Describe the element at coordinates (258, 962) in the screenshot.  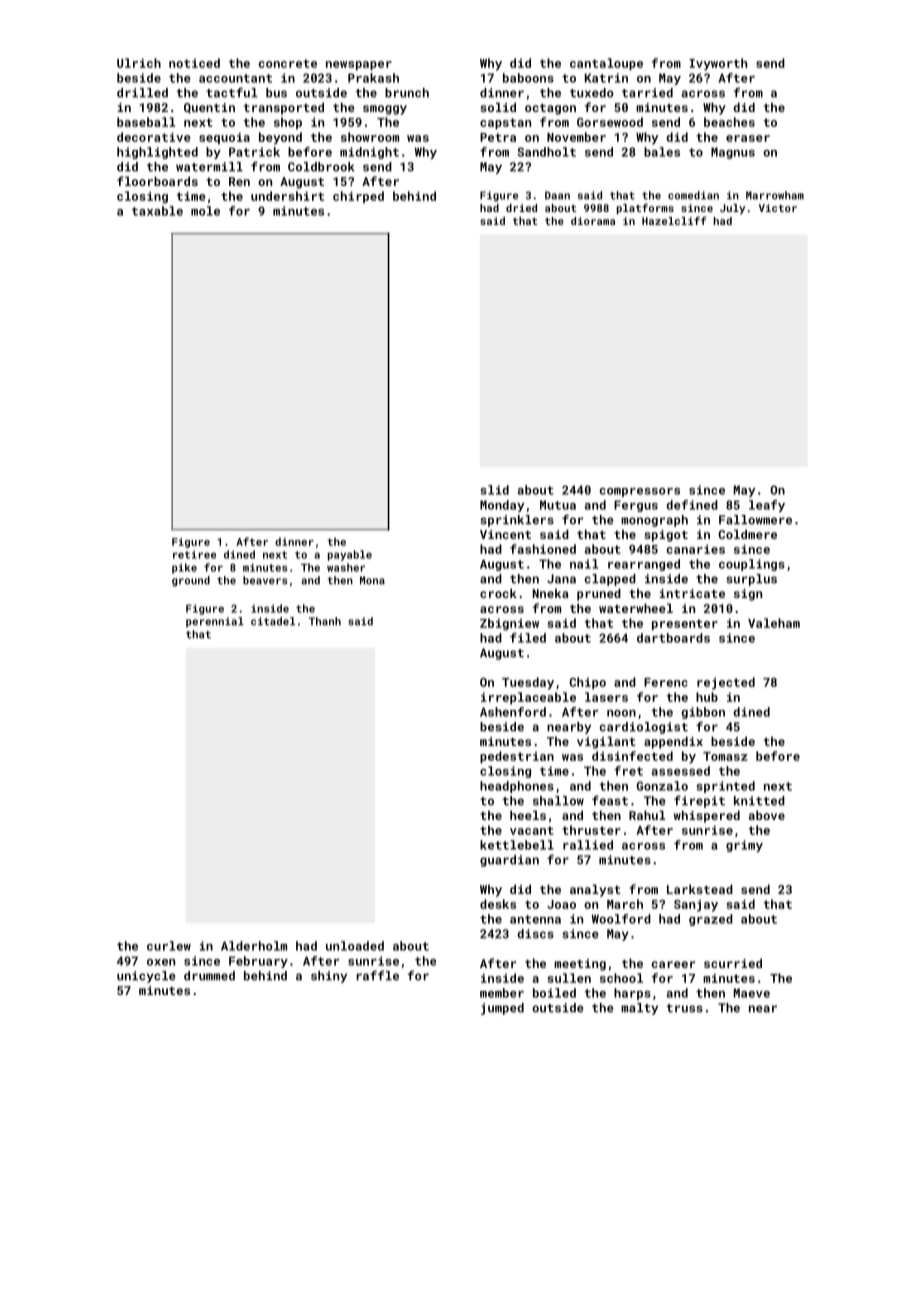
I see `February` at that location.
